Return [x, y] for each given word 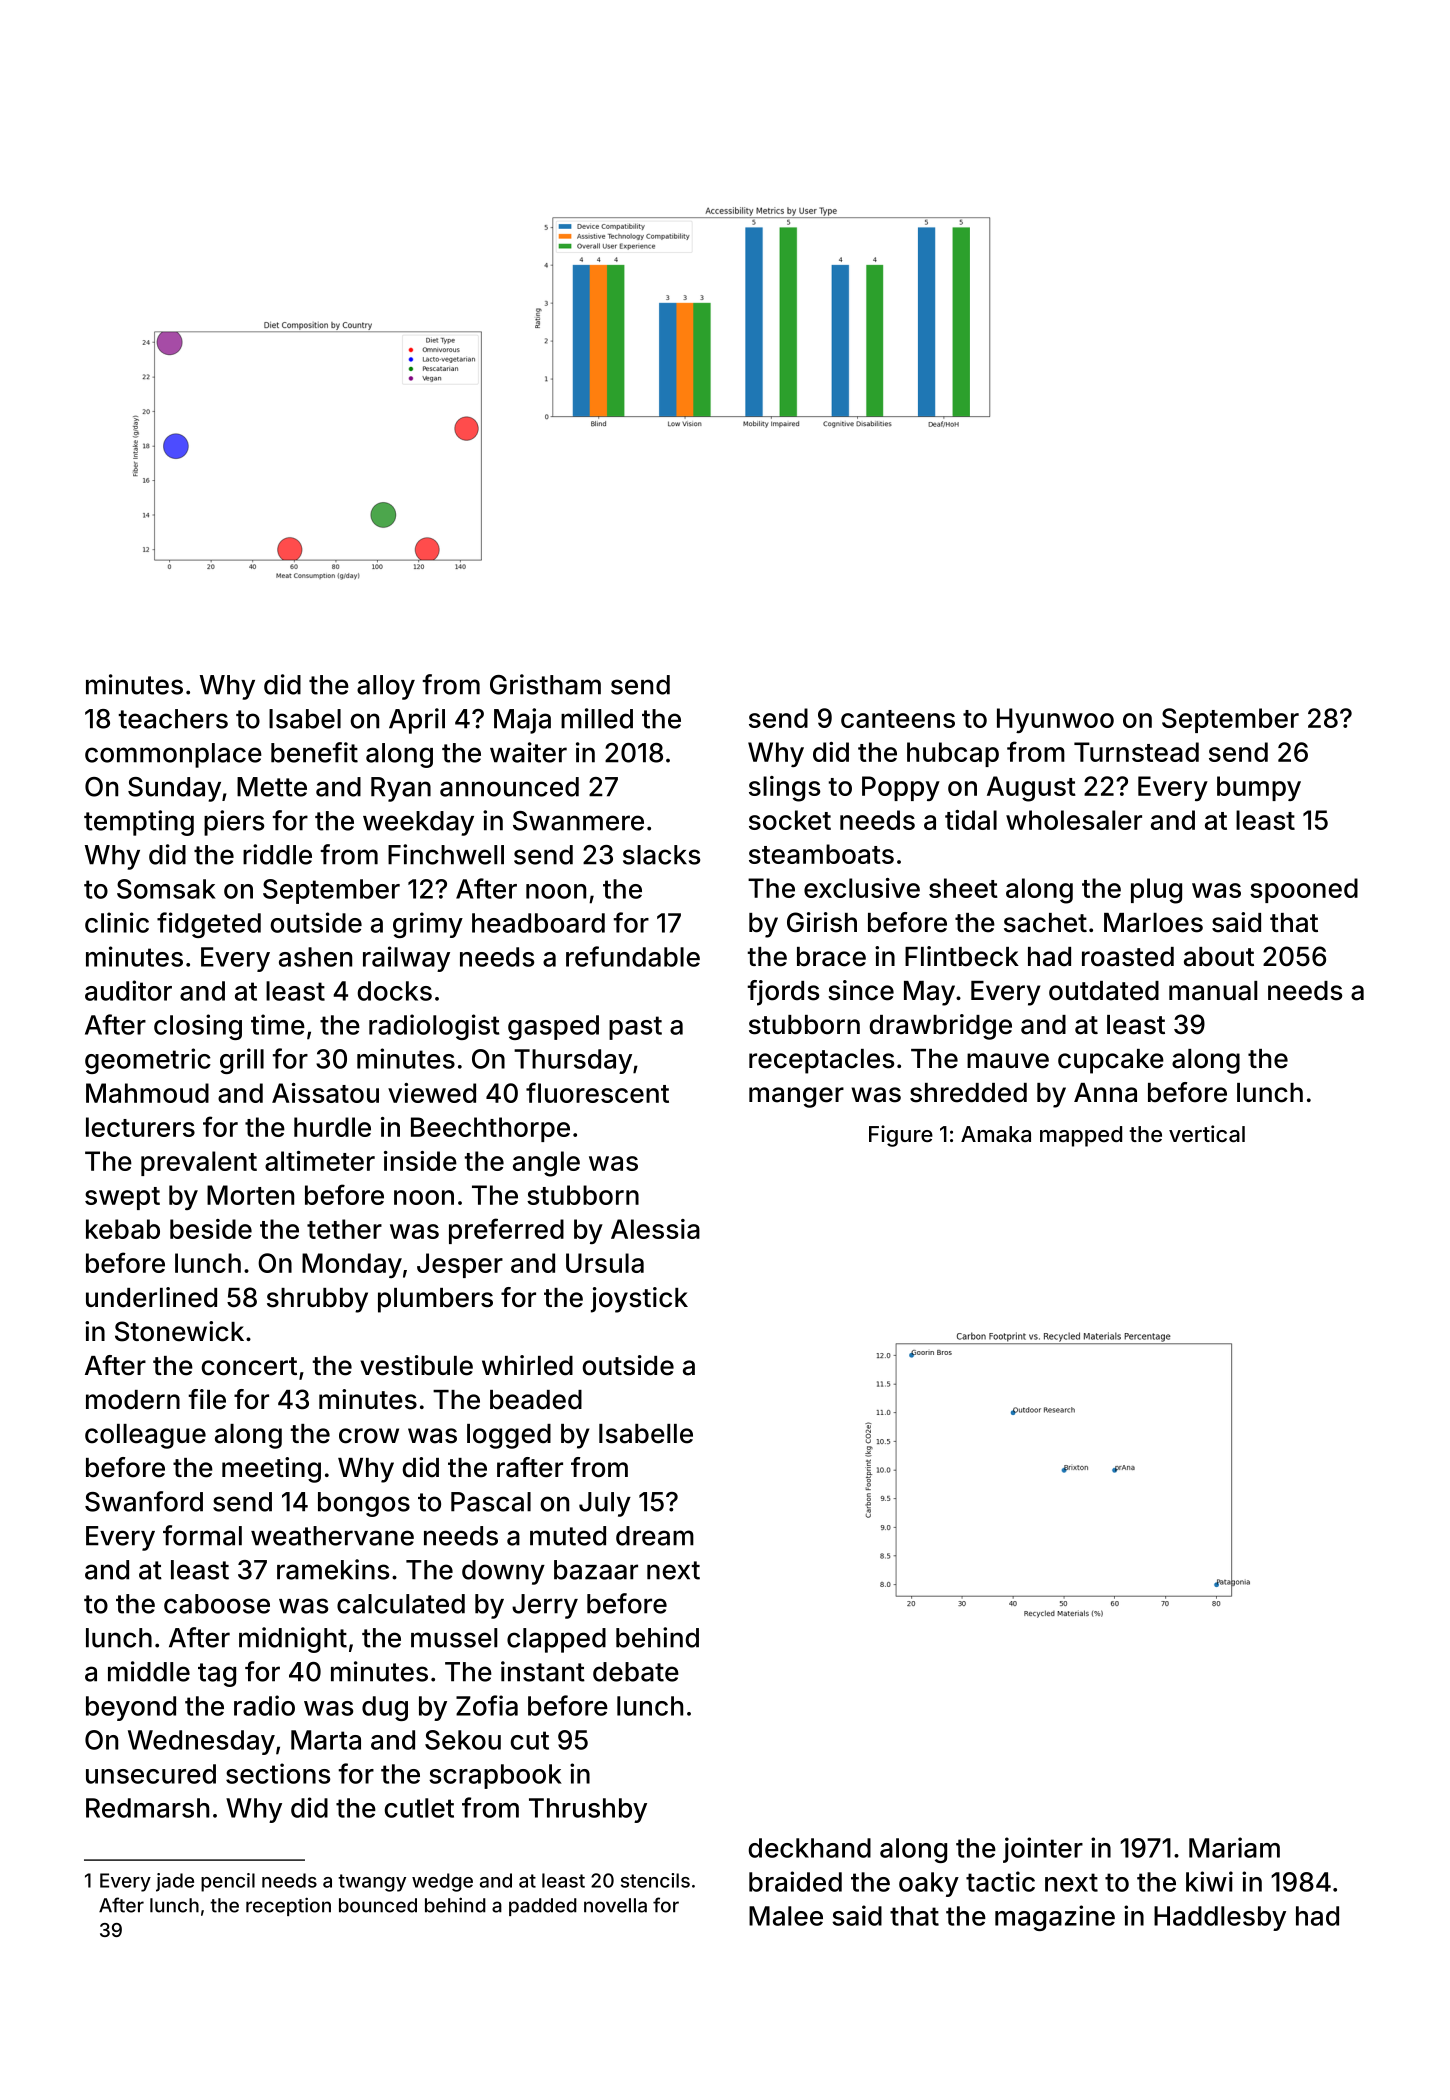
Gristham [545, 684]
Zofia [487, 1705]
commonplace [173, 755]
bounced [378, 1905]
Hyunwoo [1055, 720]
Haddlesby [1220, 1918]
